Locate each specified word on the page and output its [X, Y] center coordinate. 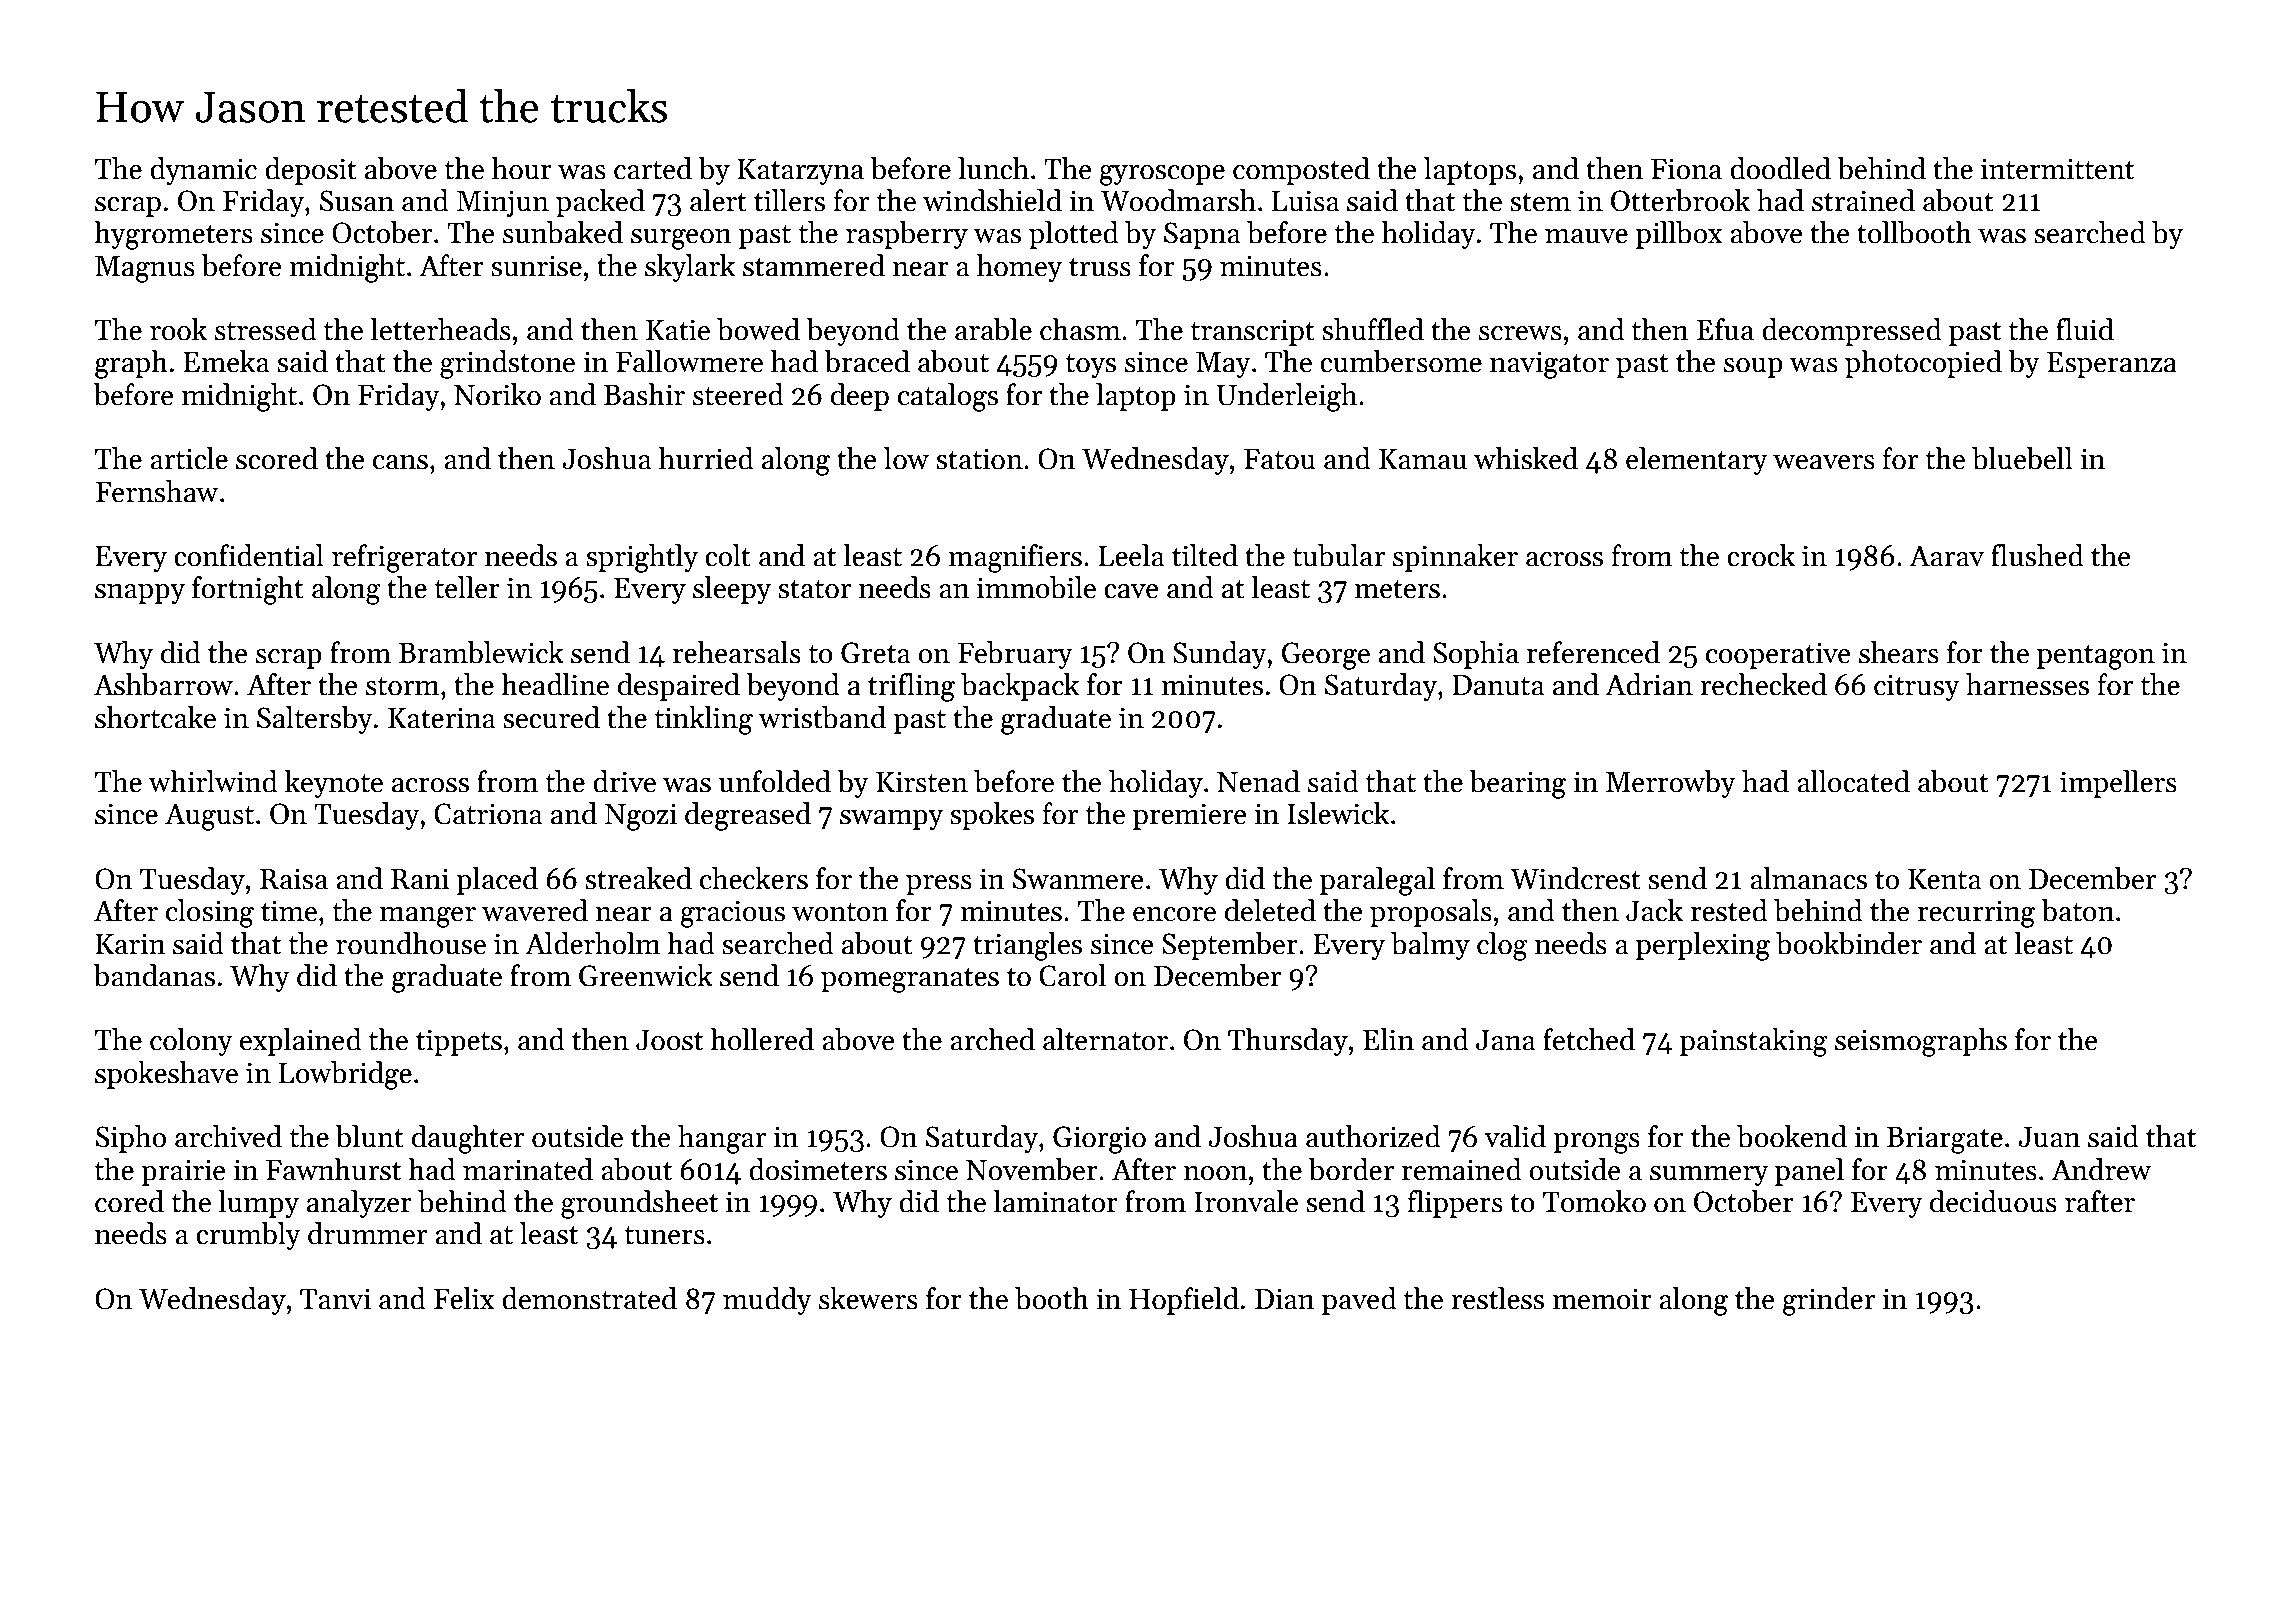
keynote [334, 784]
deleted [1270, 910]
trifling [911, 687]
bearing [1518, 784]
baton [2078, 910]
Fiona [1686, 169]
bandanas [154, 975]
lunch [993, 168]
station [979, 459]
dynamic [203, 171]
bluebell [2022, 458]
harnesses [2027, 684]
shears [1899, 652]
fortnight [248, 590]
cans [400, 462]
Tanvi [335, 1299]
